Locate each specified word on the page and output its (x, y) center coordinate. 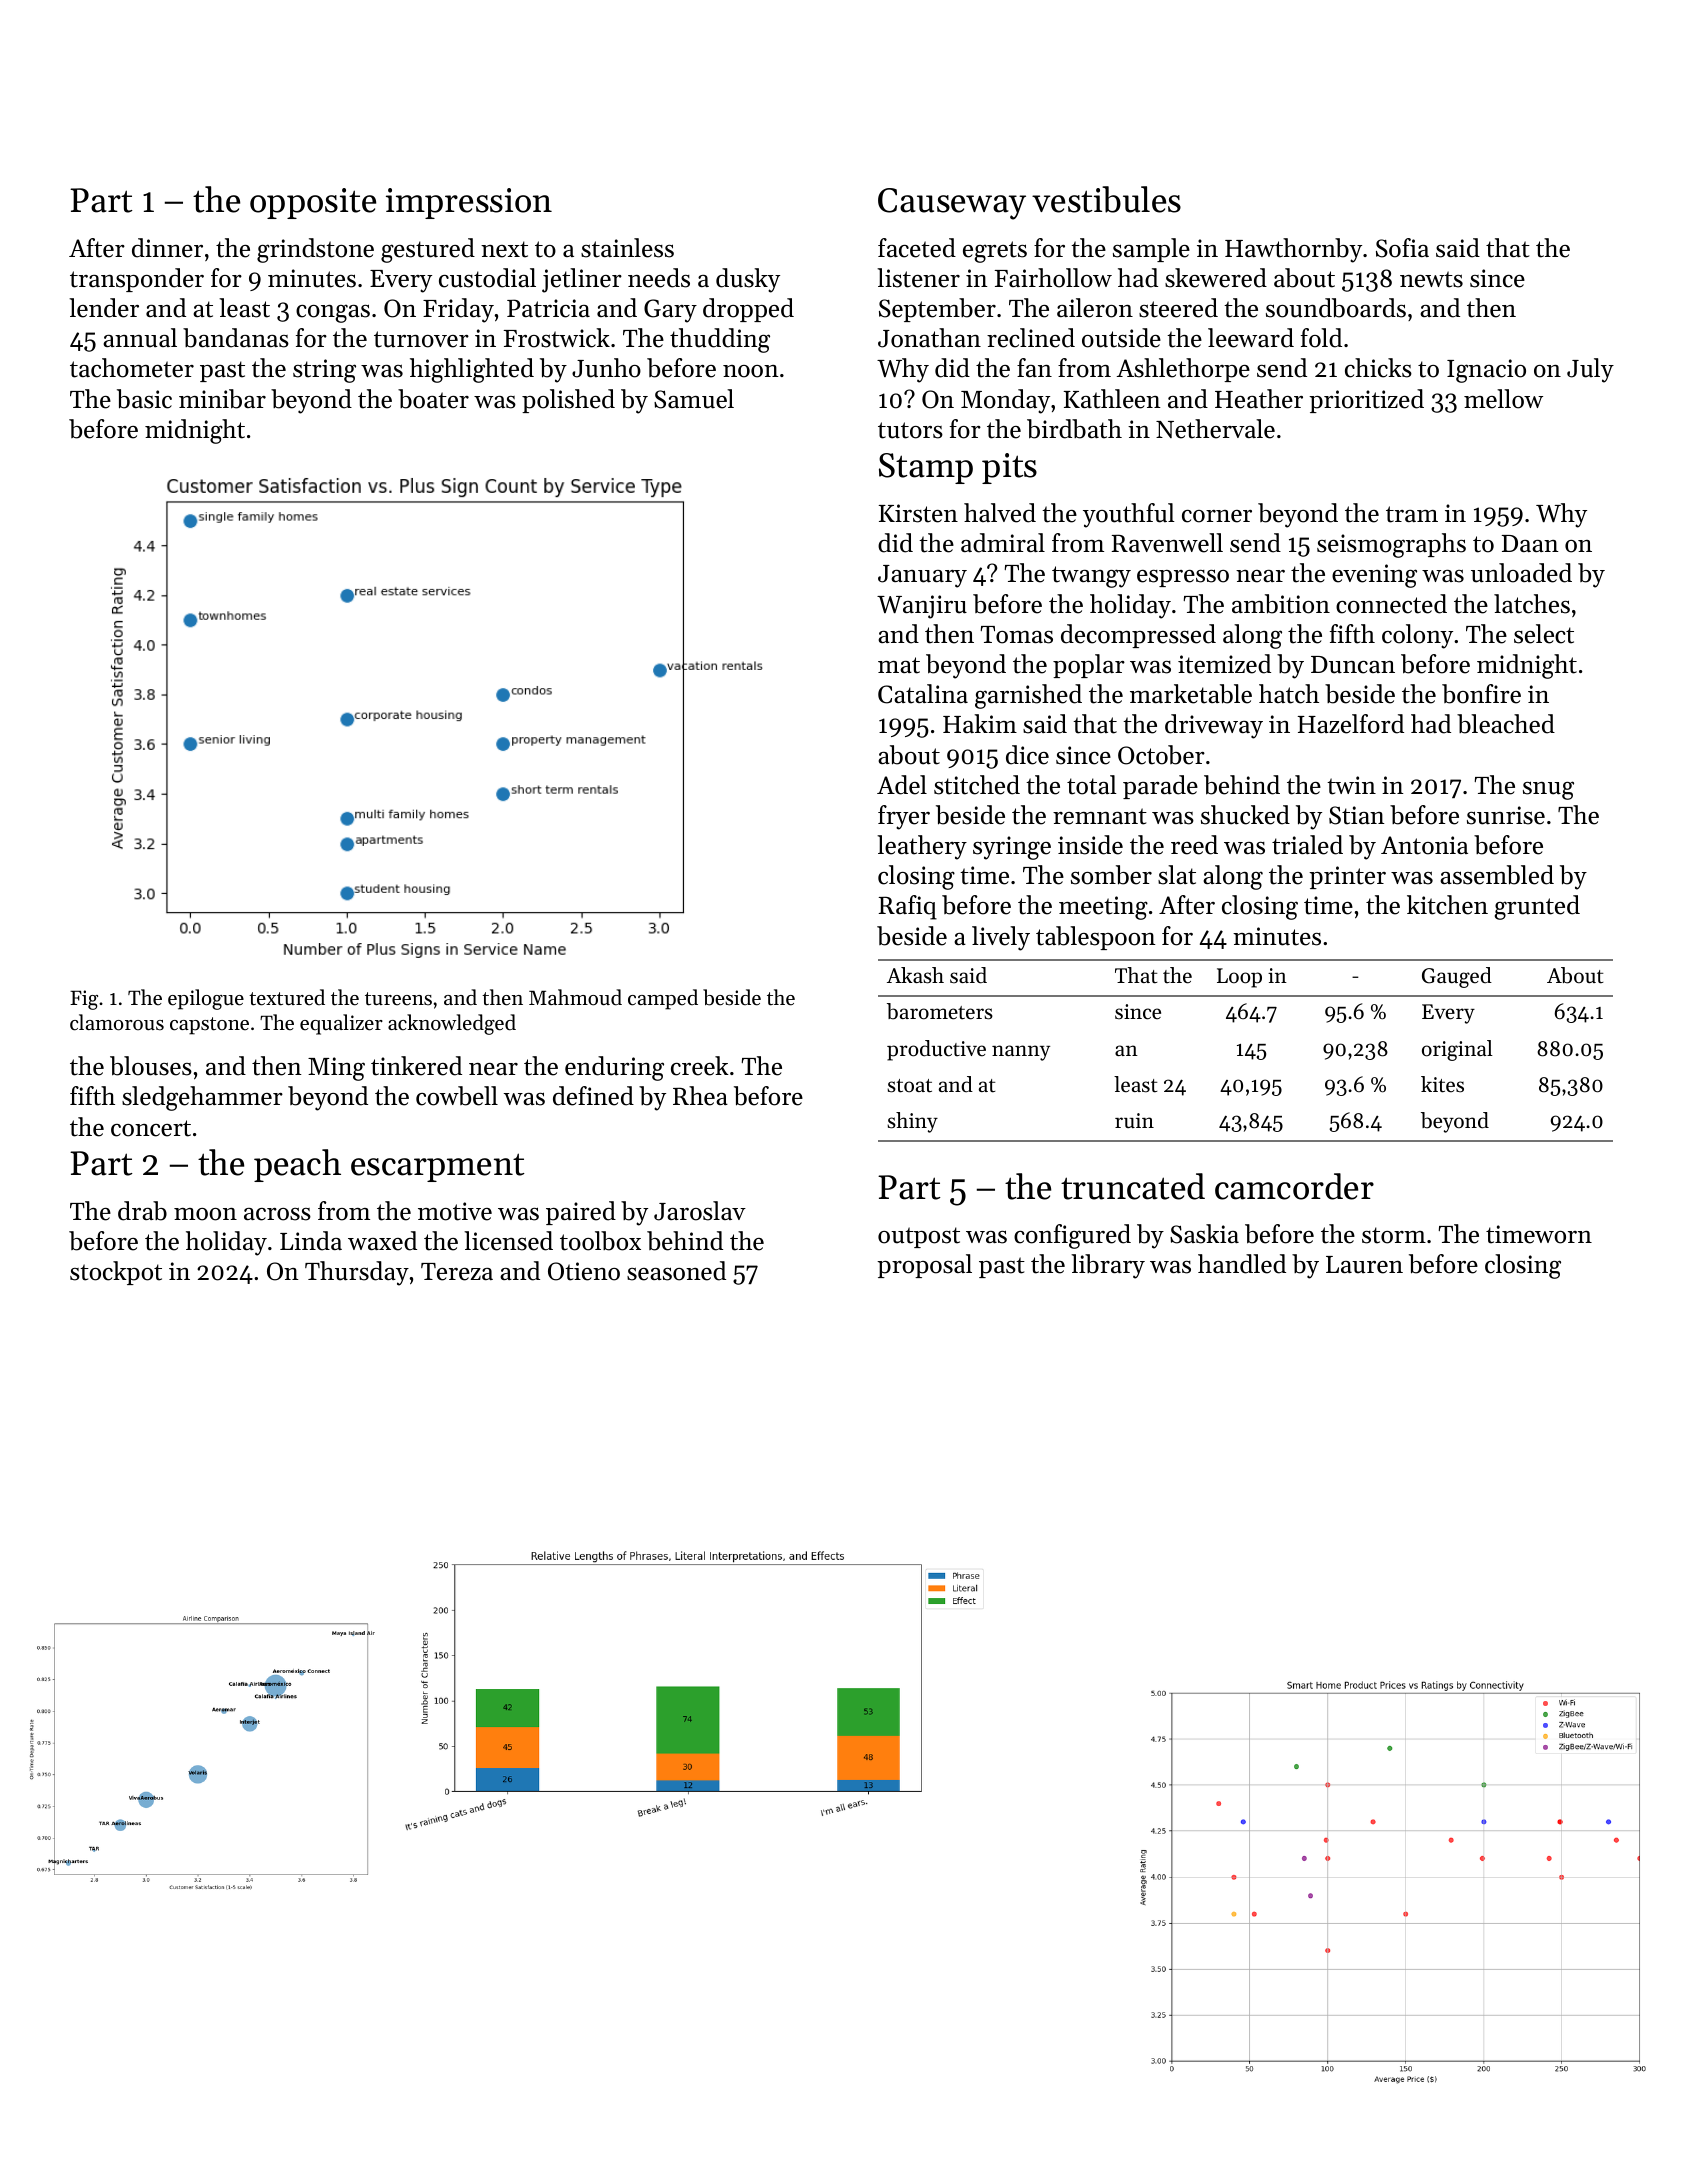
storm (1394, 1235)
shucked (1245, 815)
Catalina (923, 694)
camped (663, 999)
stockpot (116, 1273)
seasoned (676, 1271)
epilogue (206, 999)
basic (144, 399)
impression (469, 203)
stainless (627, 248)
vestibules (1106, 199)
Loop (1239, 978)
